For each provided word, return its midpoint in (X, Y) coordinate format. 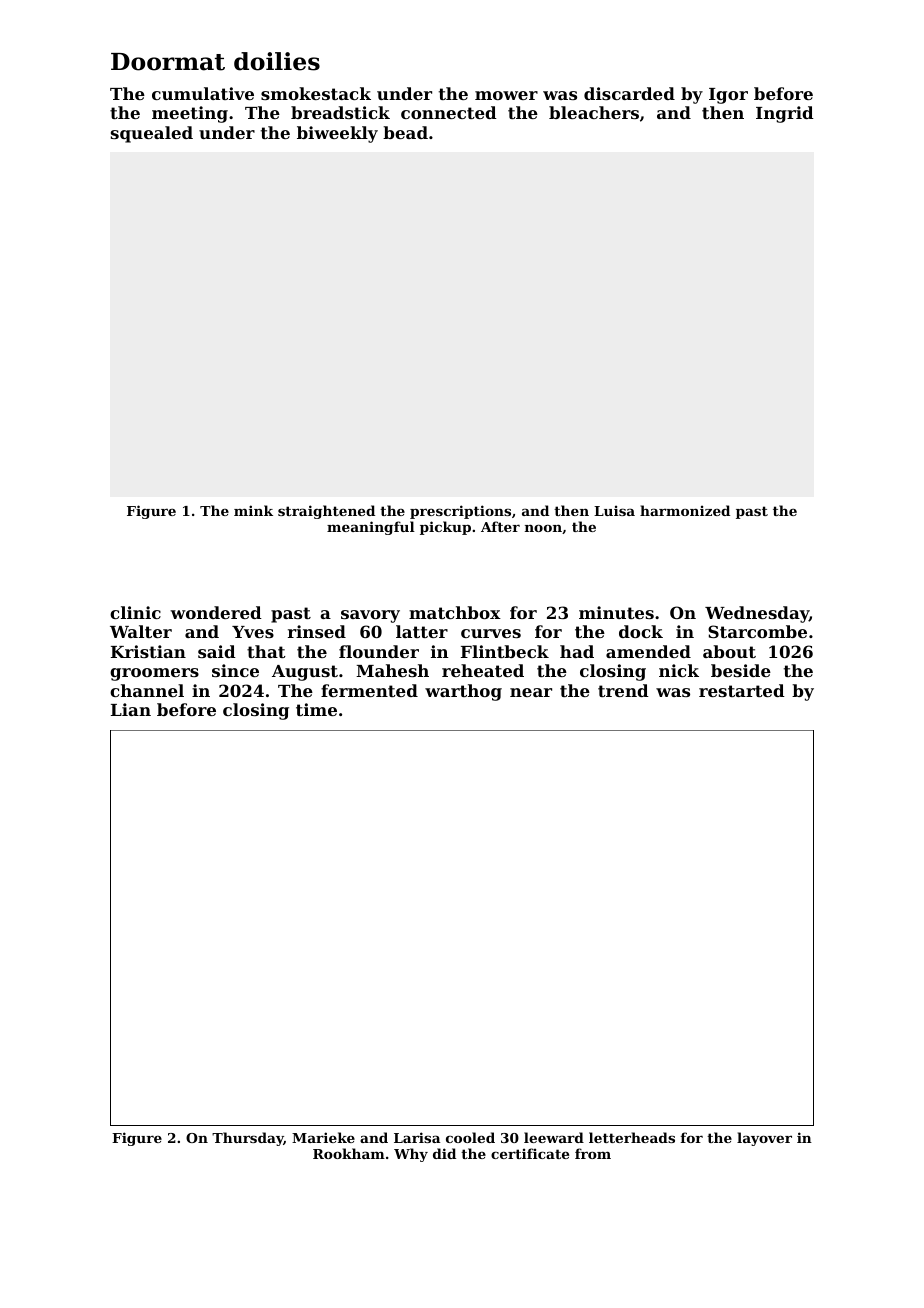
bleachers (594, 112)
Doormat (168, 62)
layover (764, 1139)
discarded (629, 93)
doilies (277, 61)
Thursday (248, 1139)
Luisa (614, 510)
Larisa (417, 1137)
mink (253, 510)
